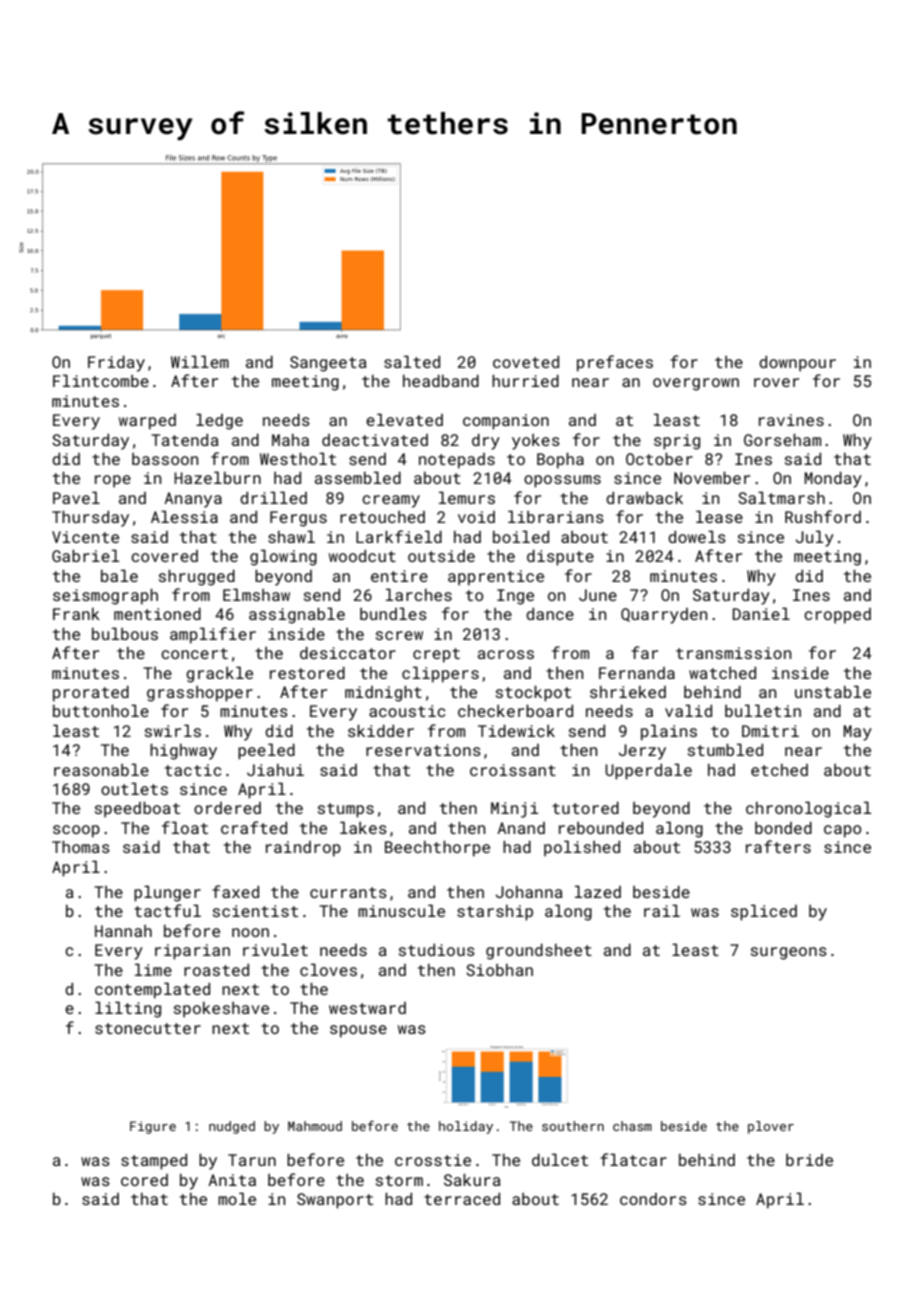  Describe the element at coordinates (462, 1199) in the screenshot. I see `terraced` at that location.
